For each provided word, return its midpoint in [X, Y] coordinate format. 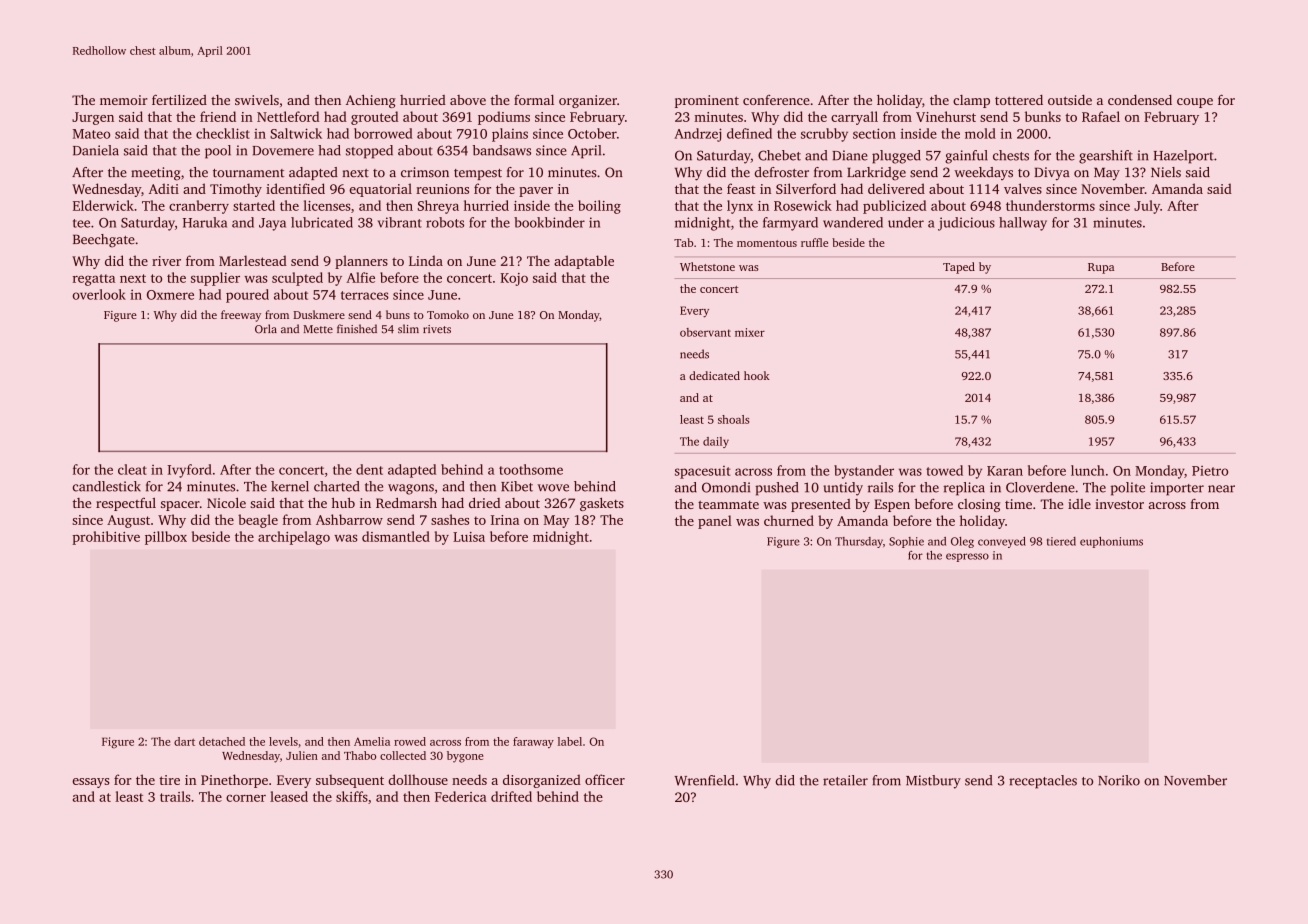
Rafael [1101, 116]
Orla [266, 329]
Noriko [1119, 780]
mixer [750, 332]
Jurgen [93, 118]
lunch [1088, 470]
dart [184, 741]
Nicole [226, 502]
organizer [588, 101]
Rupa [1101, 268]
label [570, 741]
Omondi [726, 487]
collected [403, 755]
